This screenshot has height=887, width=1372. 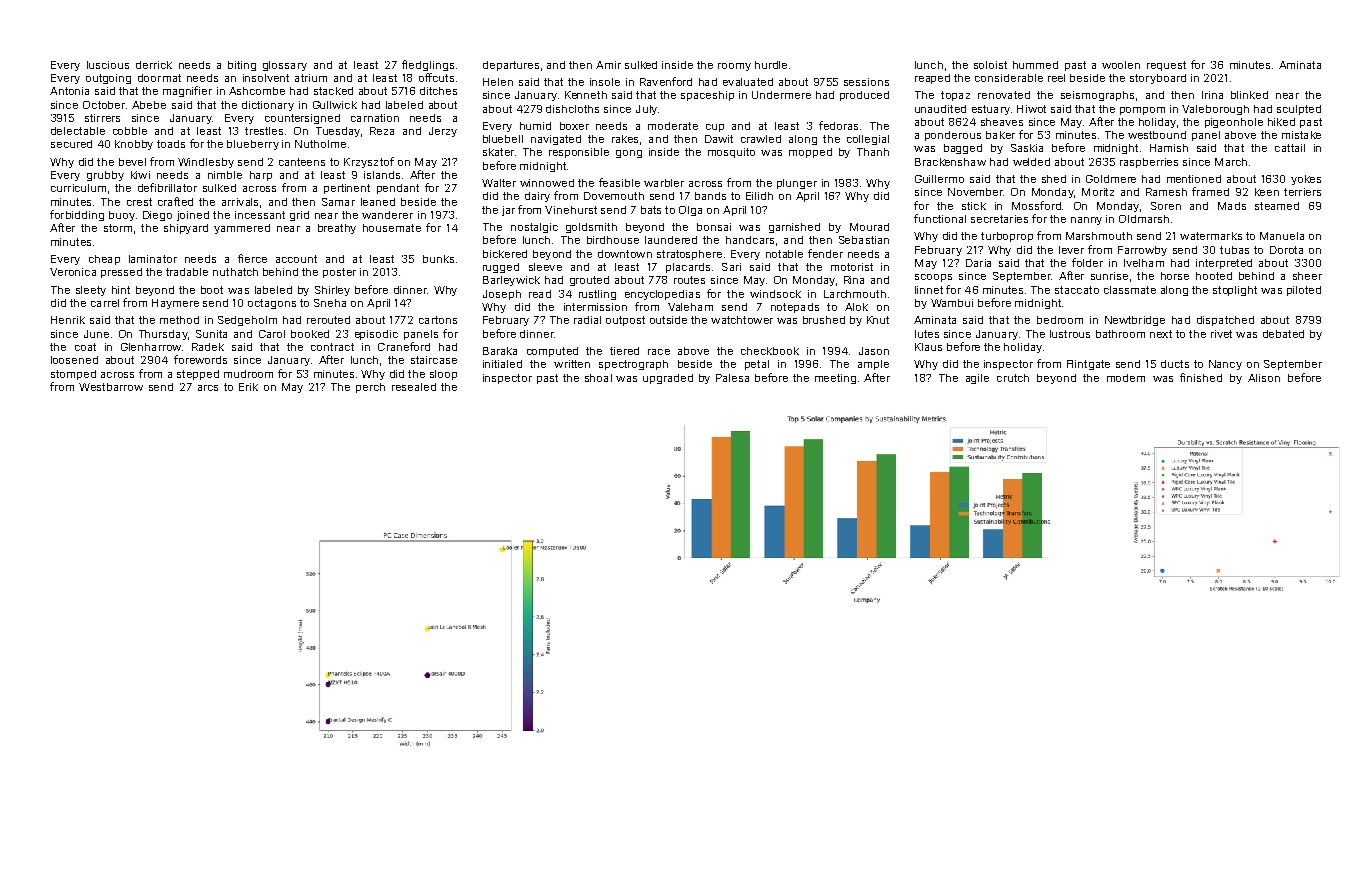 What do you see at coordinates (651, 210) in the screenshot?
I see `bats` at bounding box center [651, 210].
